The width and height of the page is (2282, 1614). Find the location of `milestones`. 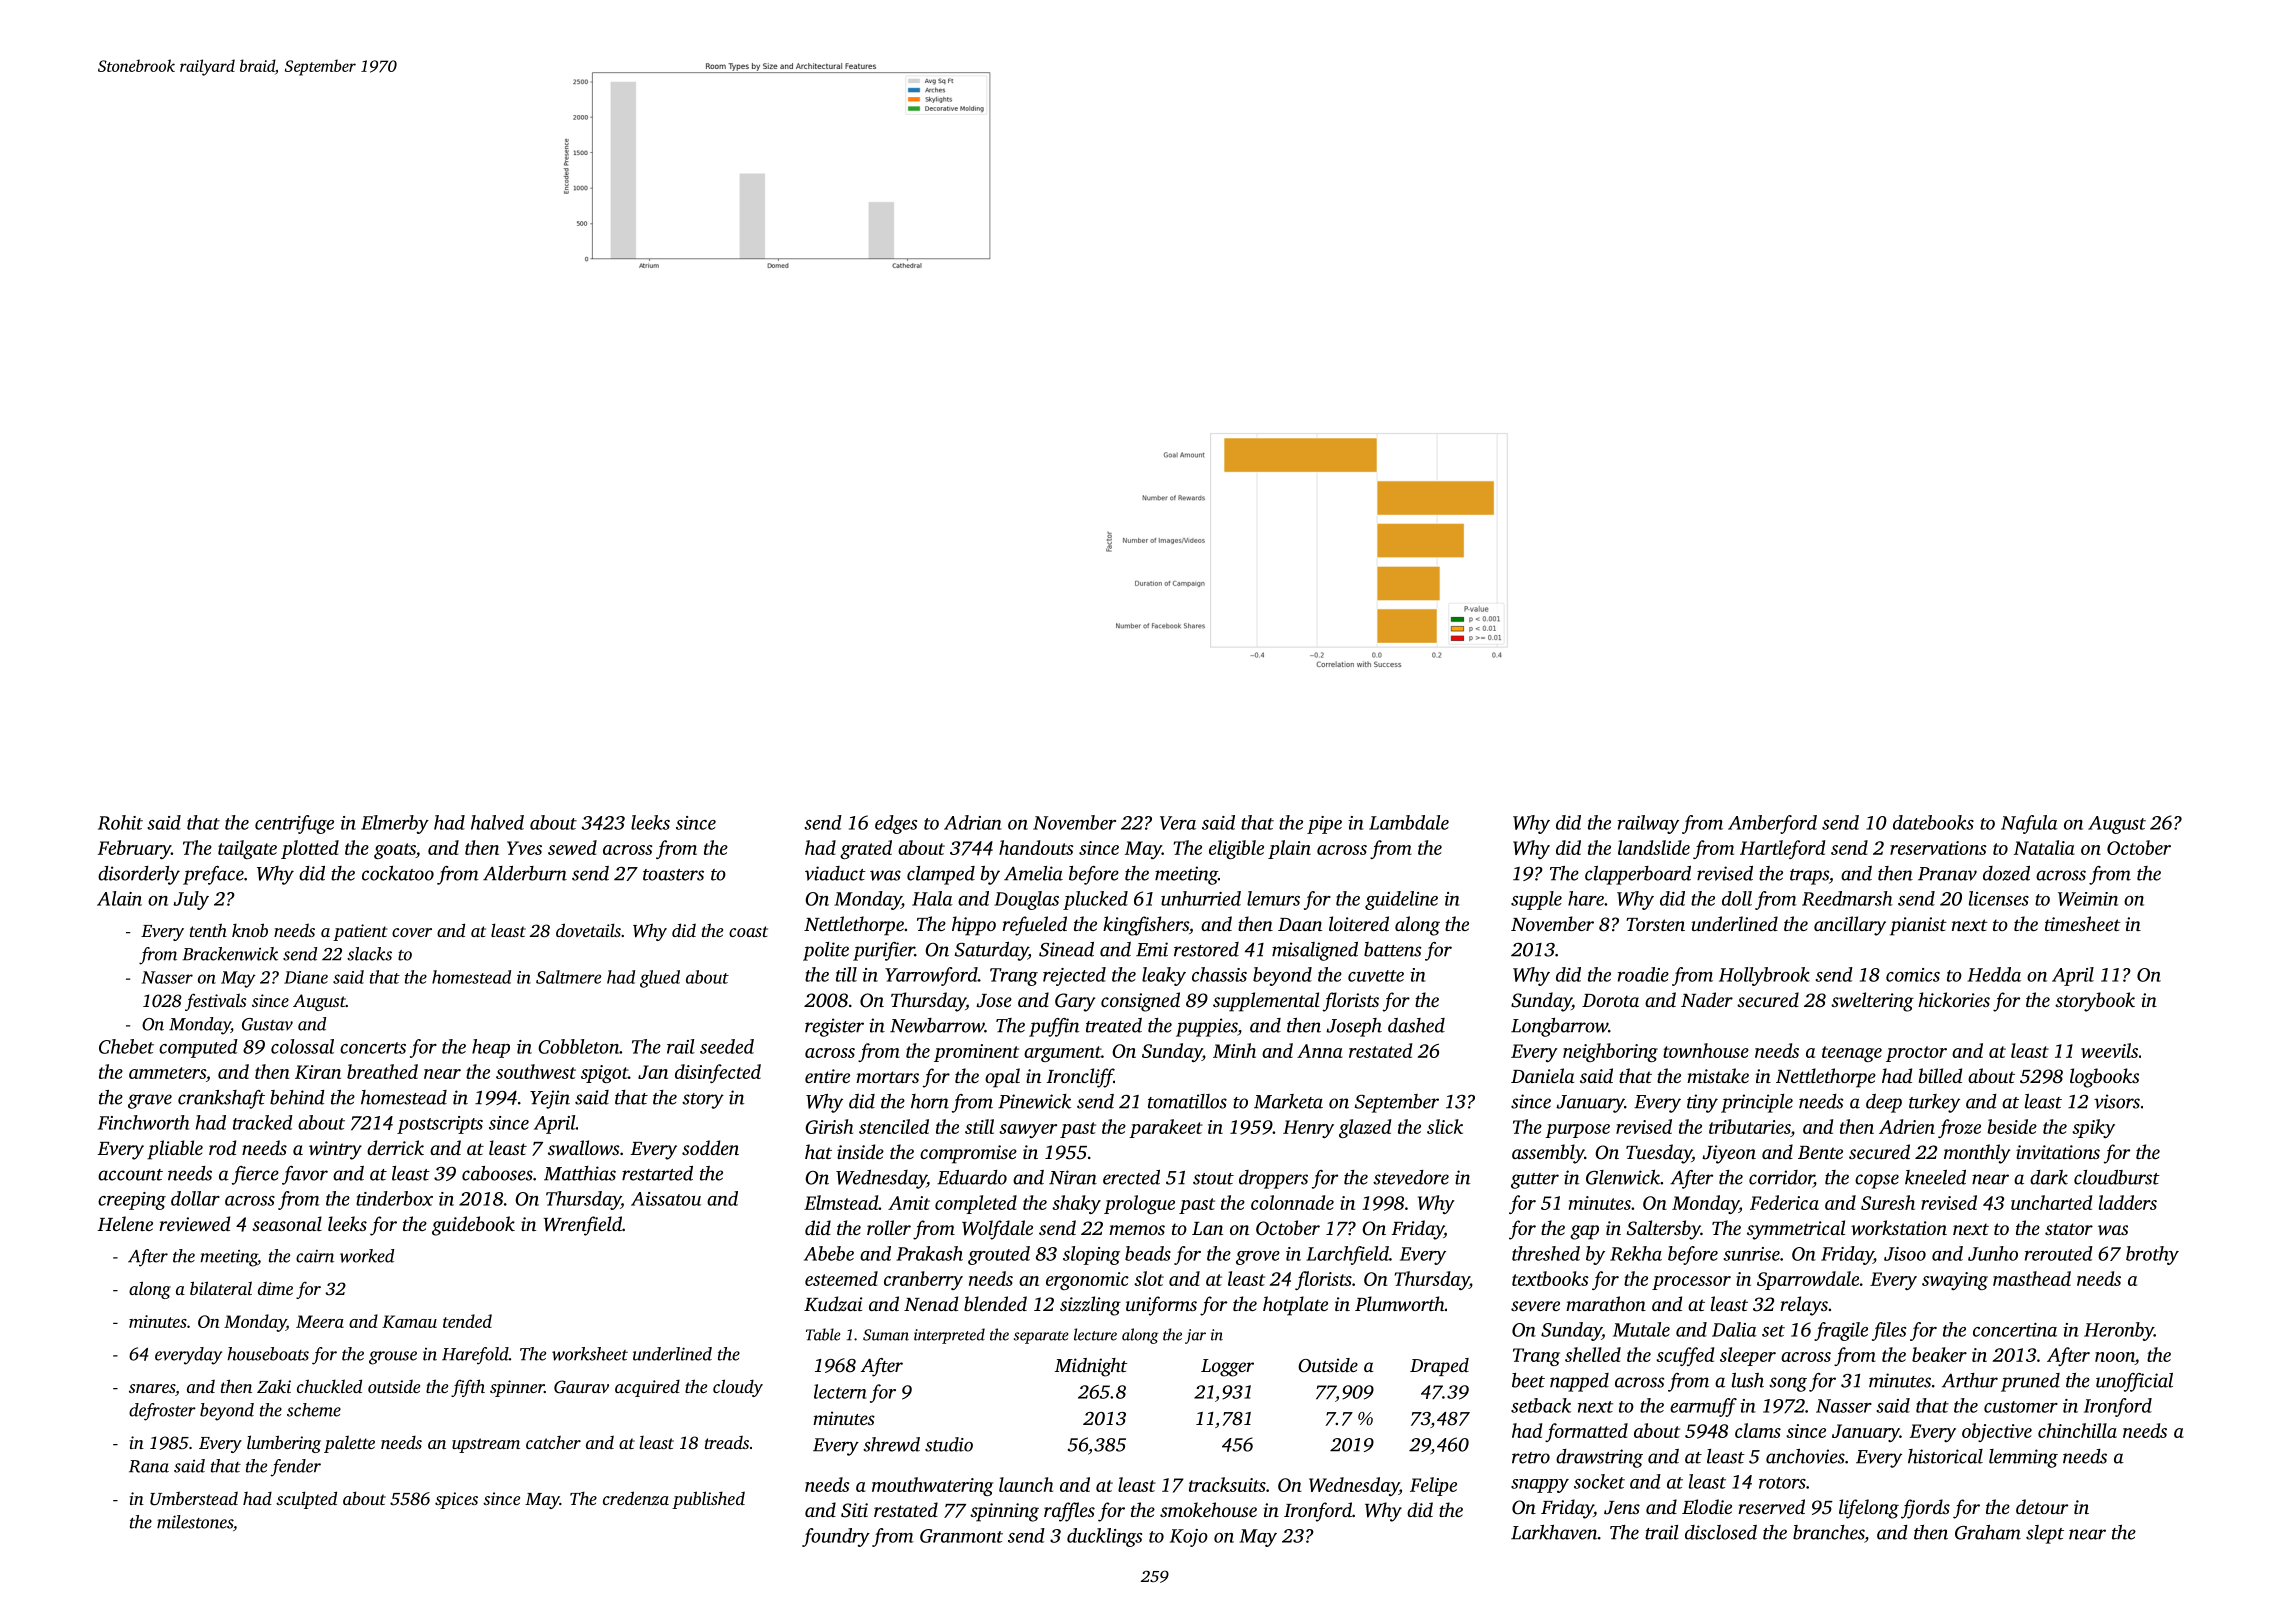

milestones is located at coordinates (195, 1522).
